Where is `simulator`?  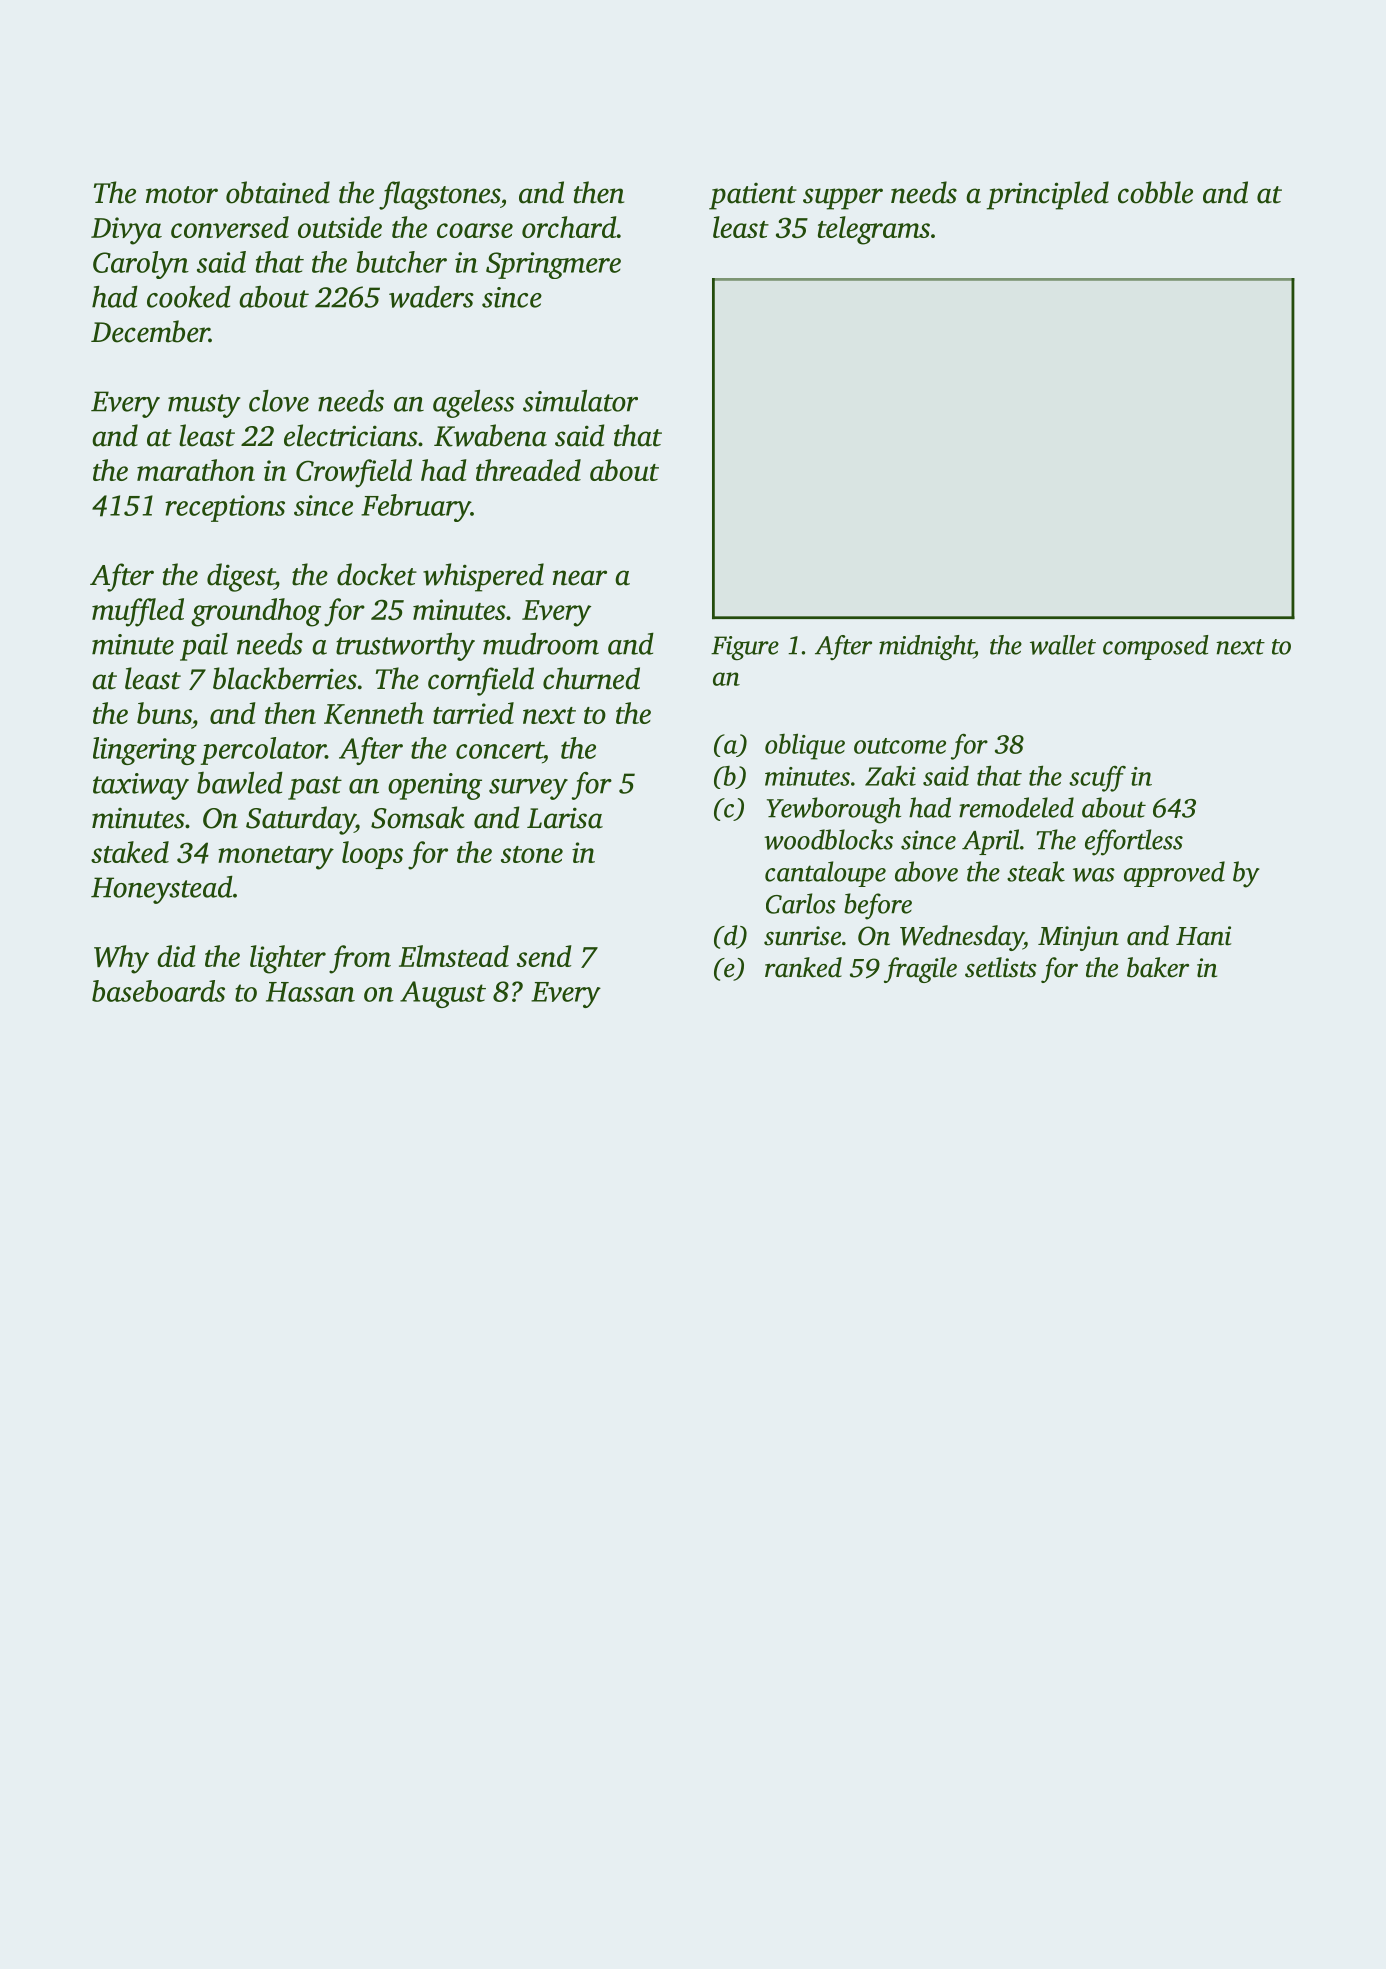 simulator is located at coordinates (580, 401).
